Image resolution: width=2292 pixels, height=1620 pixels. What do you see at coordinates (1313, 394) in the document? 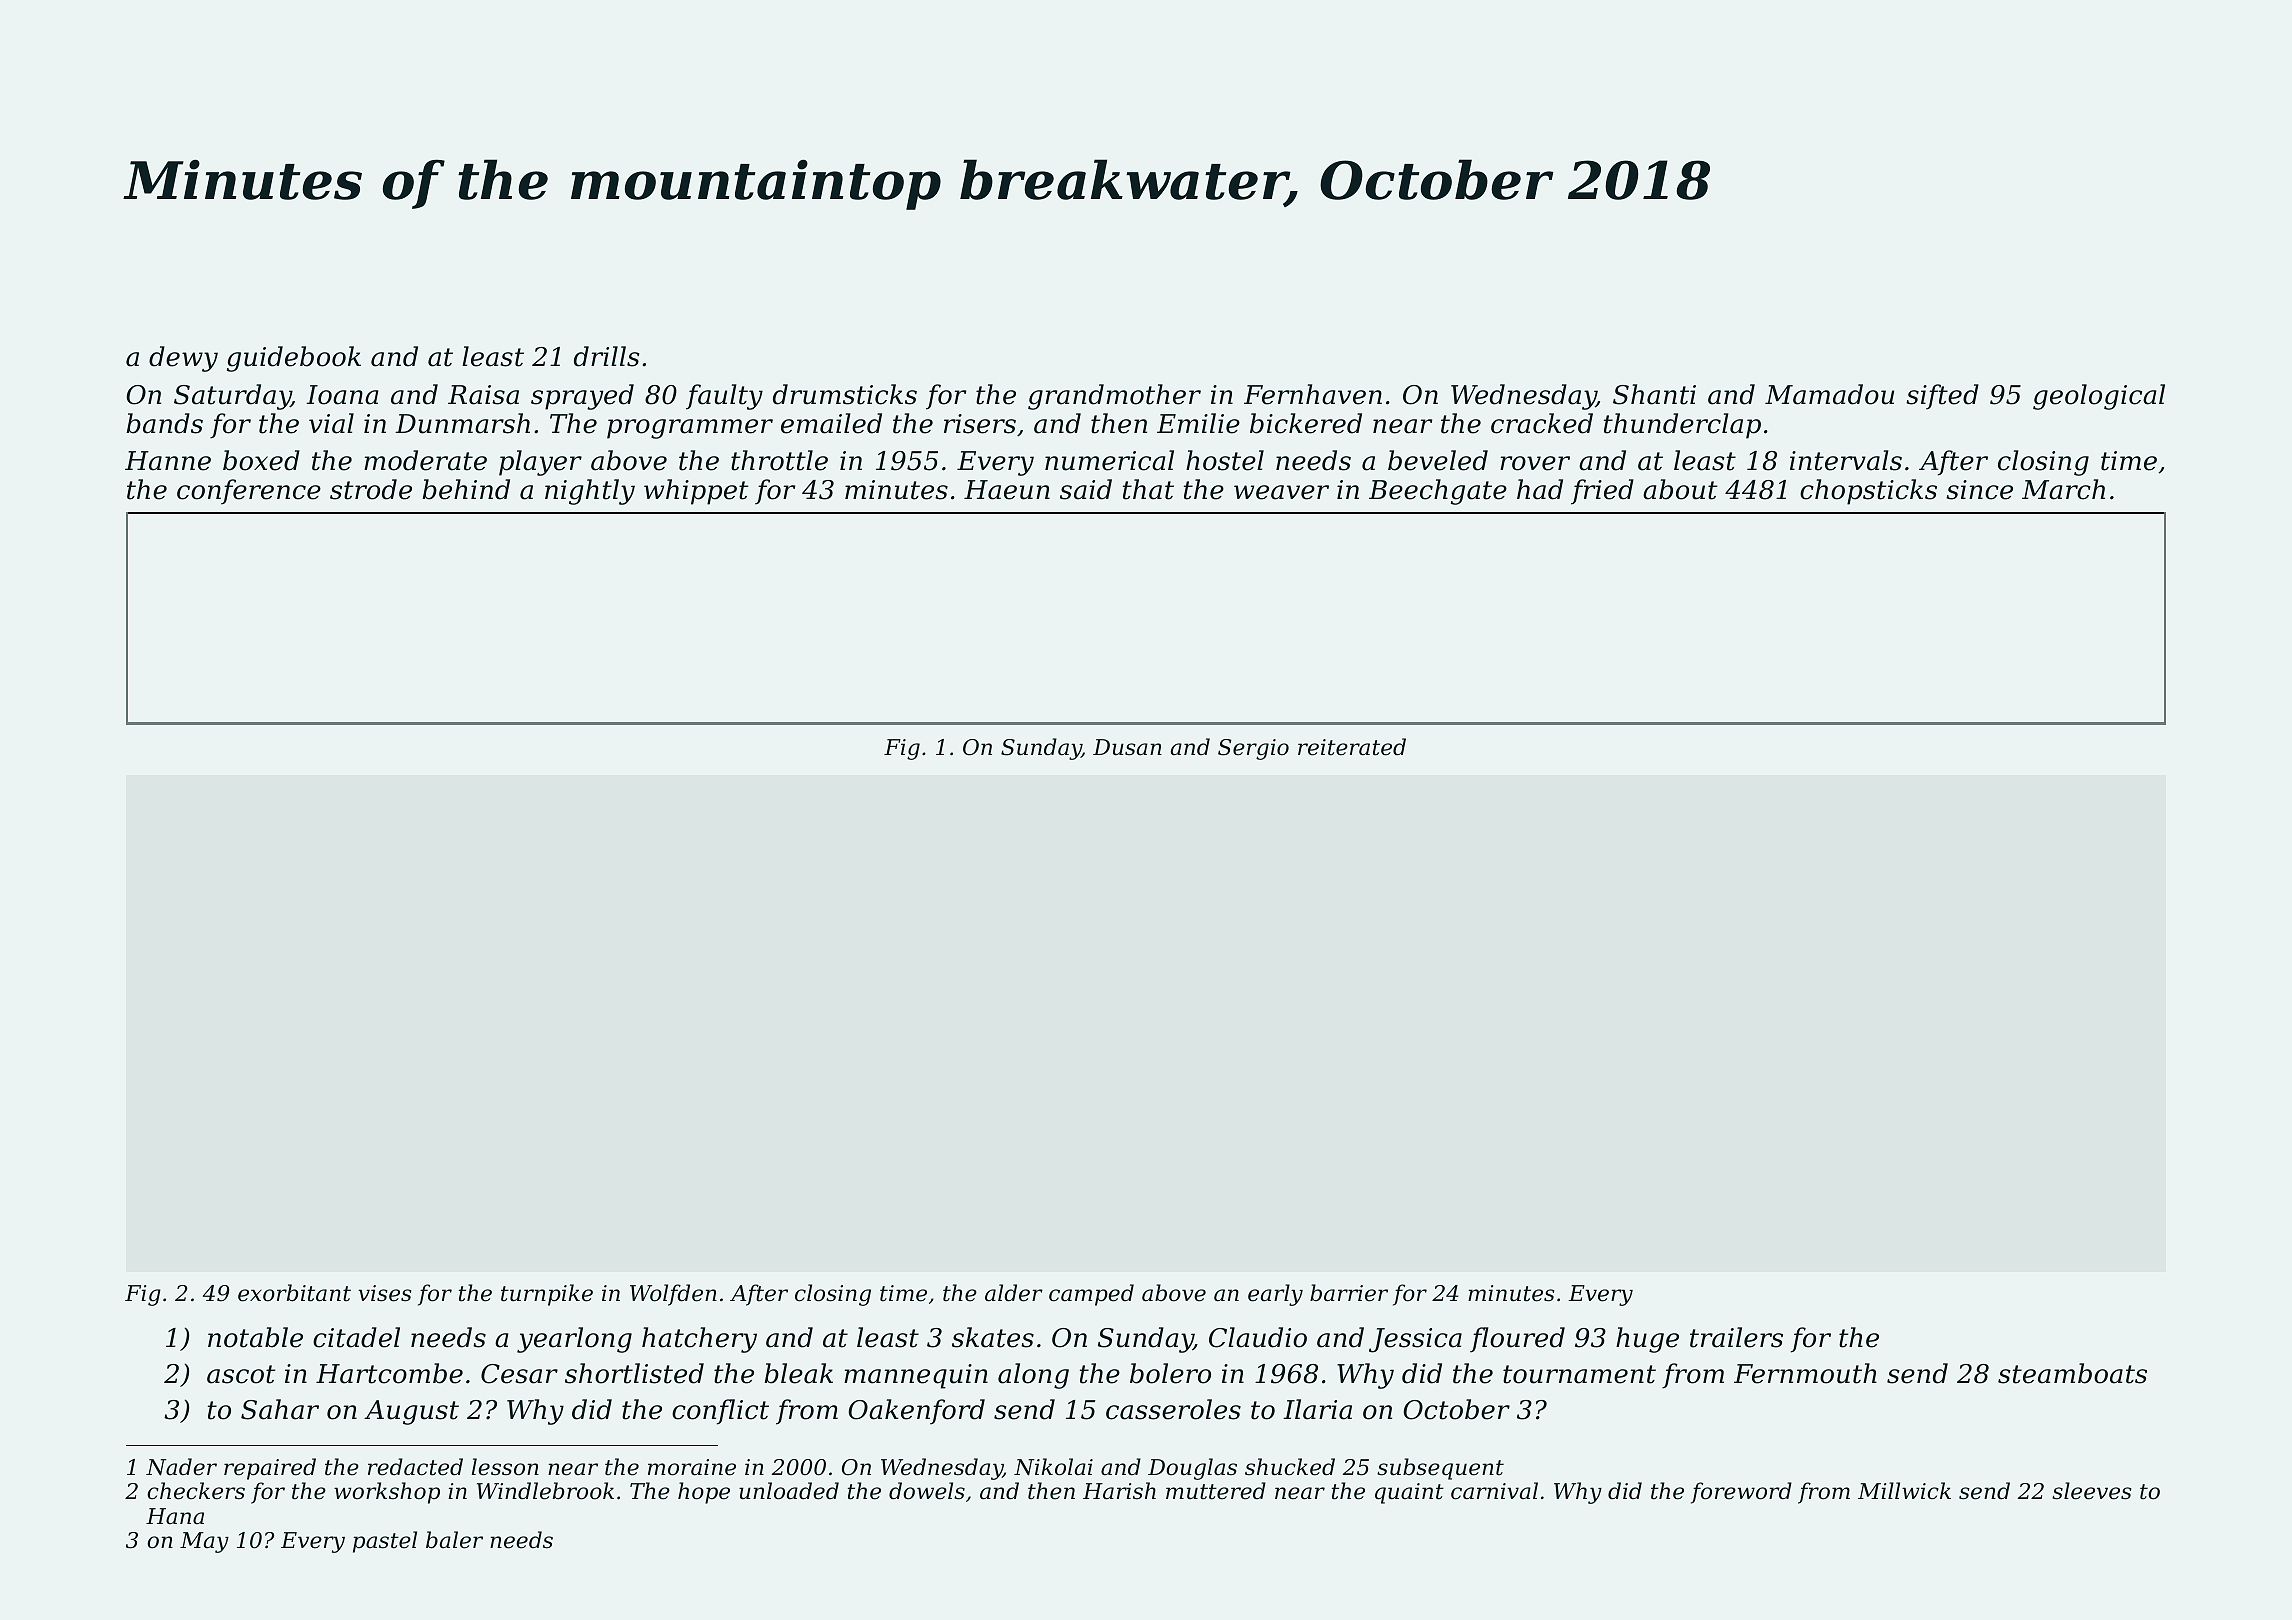
I see `Fernhaven` at bounding box center [1313, 394].
